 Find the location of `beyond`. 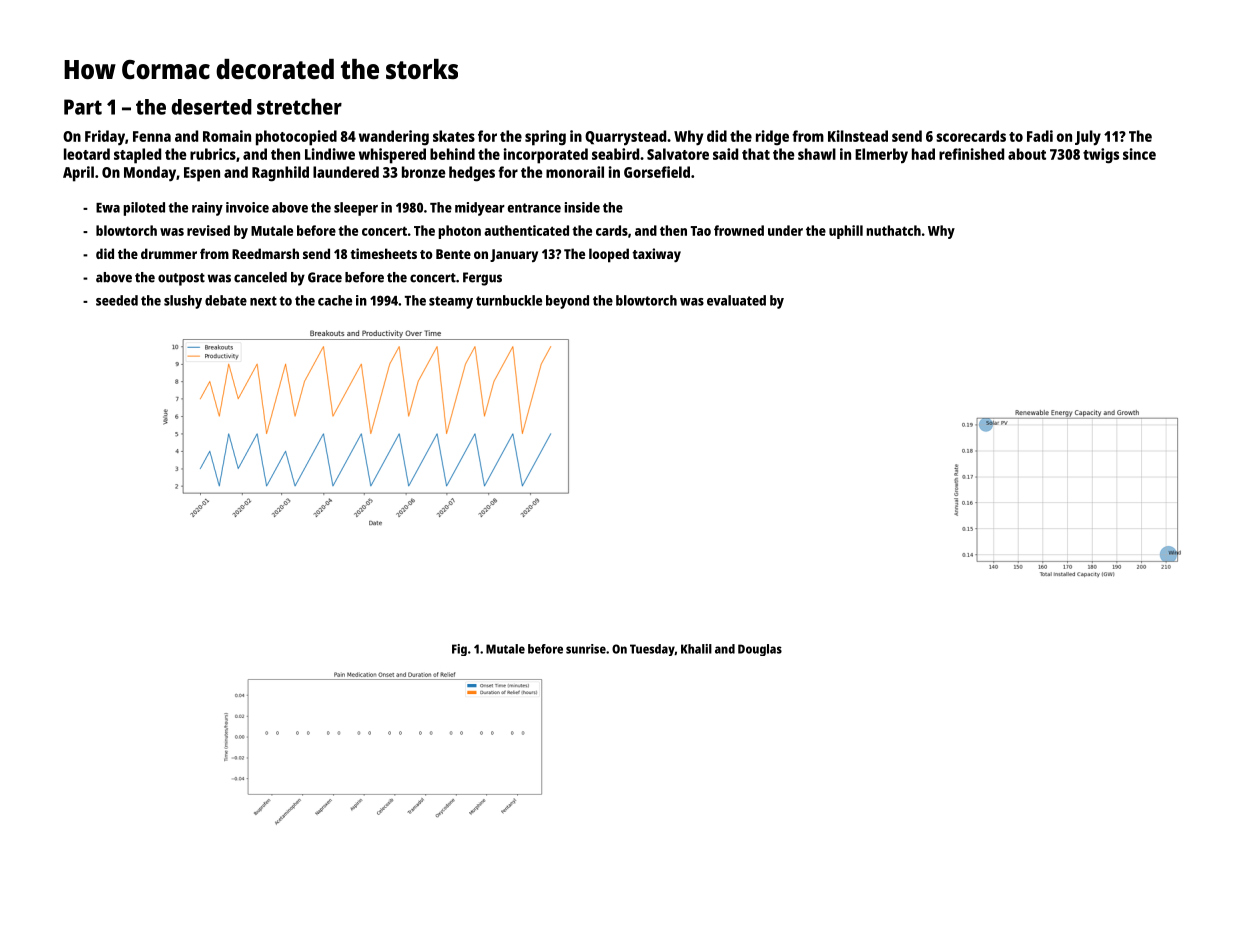

beyond is located at coordinates (567, 302).
